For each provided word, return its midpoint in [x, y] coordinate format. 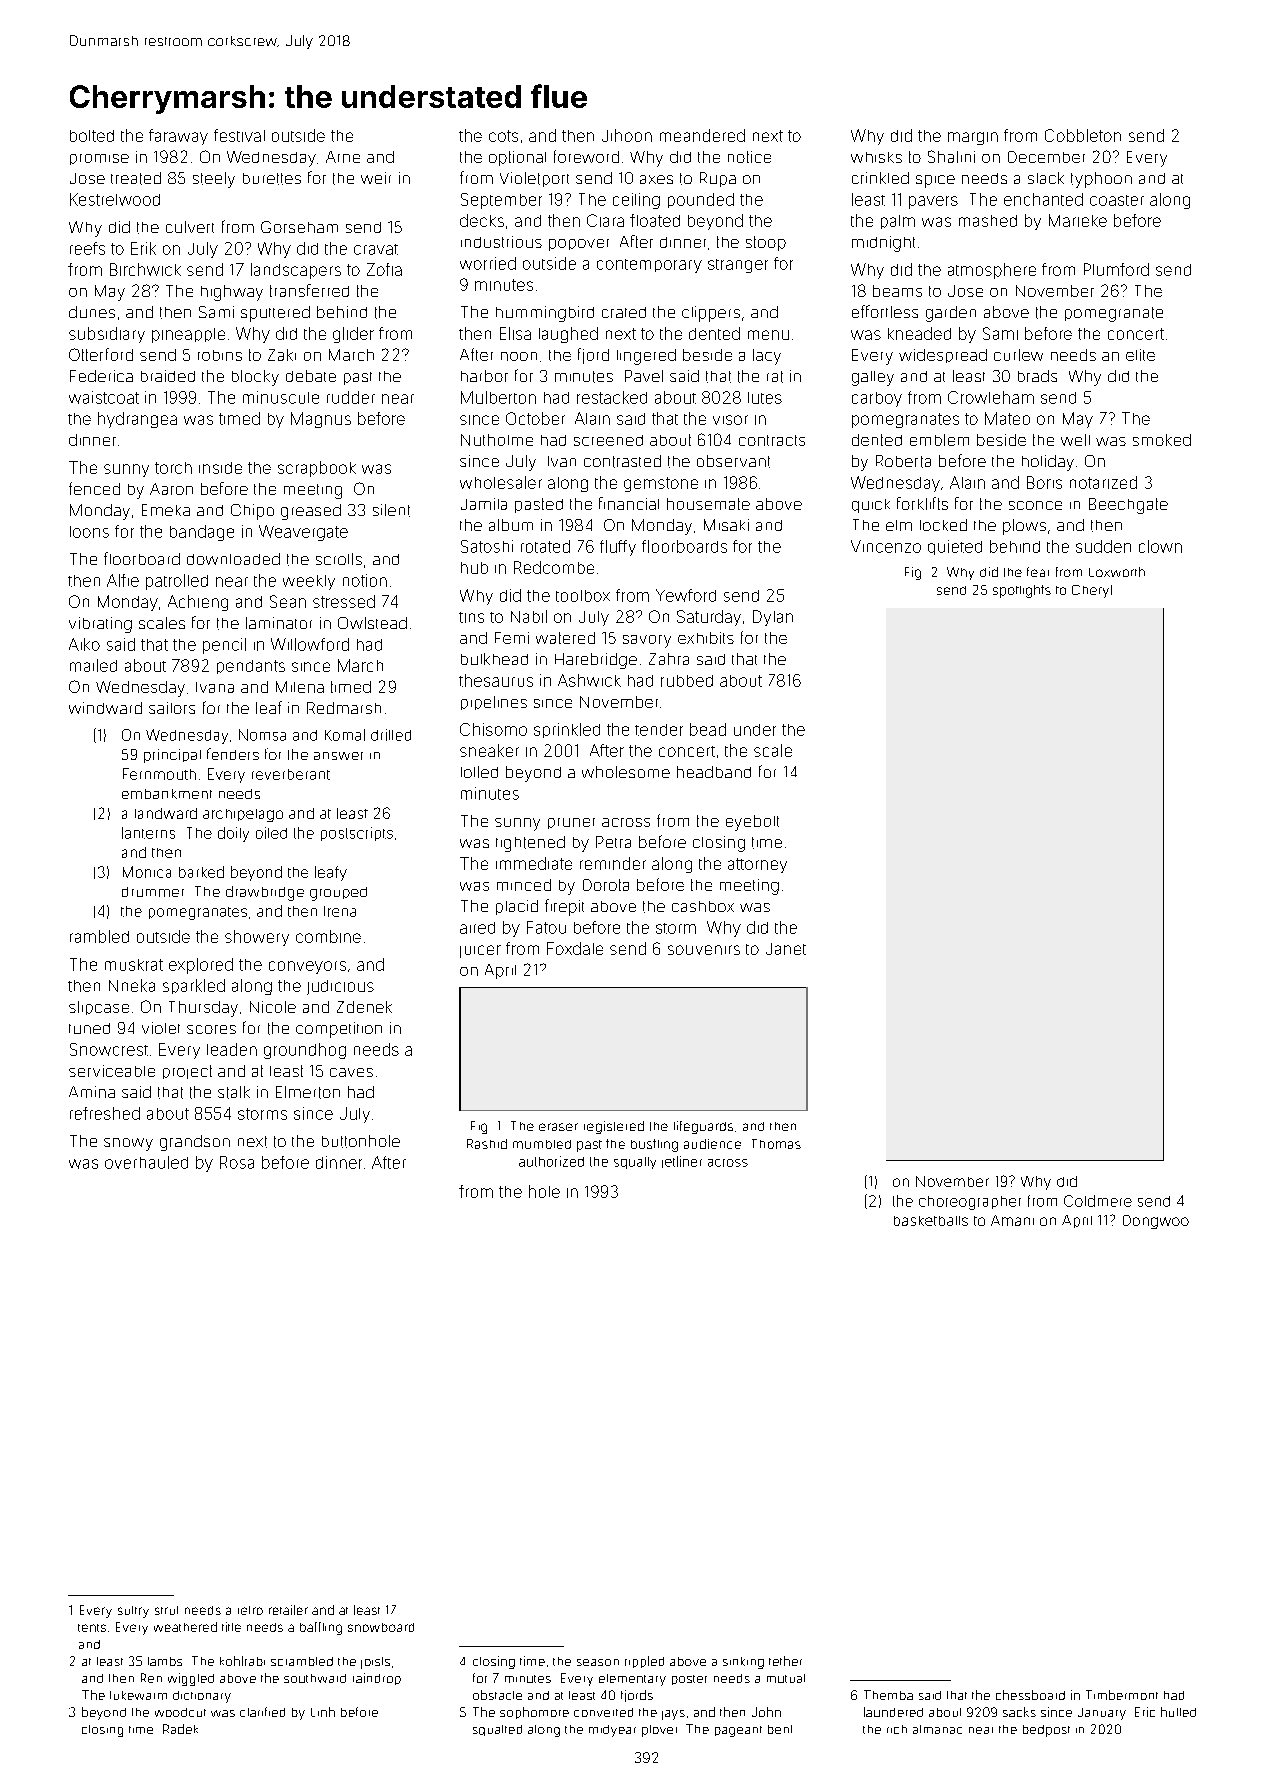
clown [1160, 546]
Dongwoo [1156, 1222]
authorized [551, 1161]
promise [99, 159]
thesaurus [496, 680]
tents [92, 1628]
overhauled [146, 1162]
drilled [391, 735]
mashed [988, 221]
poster [689, 1680]
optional [517, 158]
